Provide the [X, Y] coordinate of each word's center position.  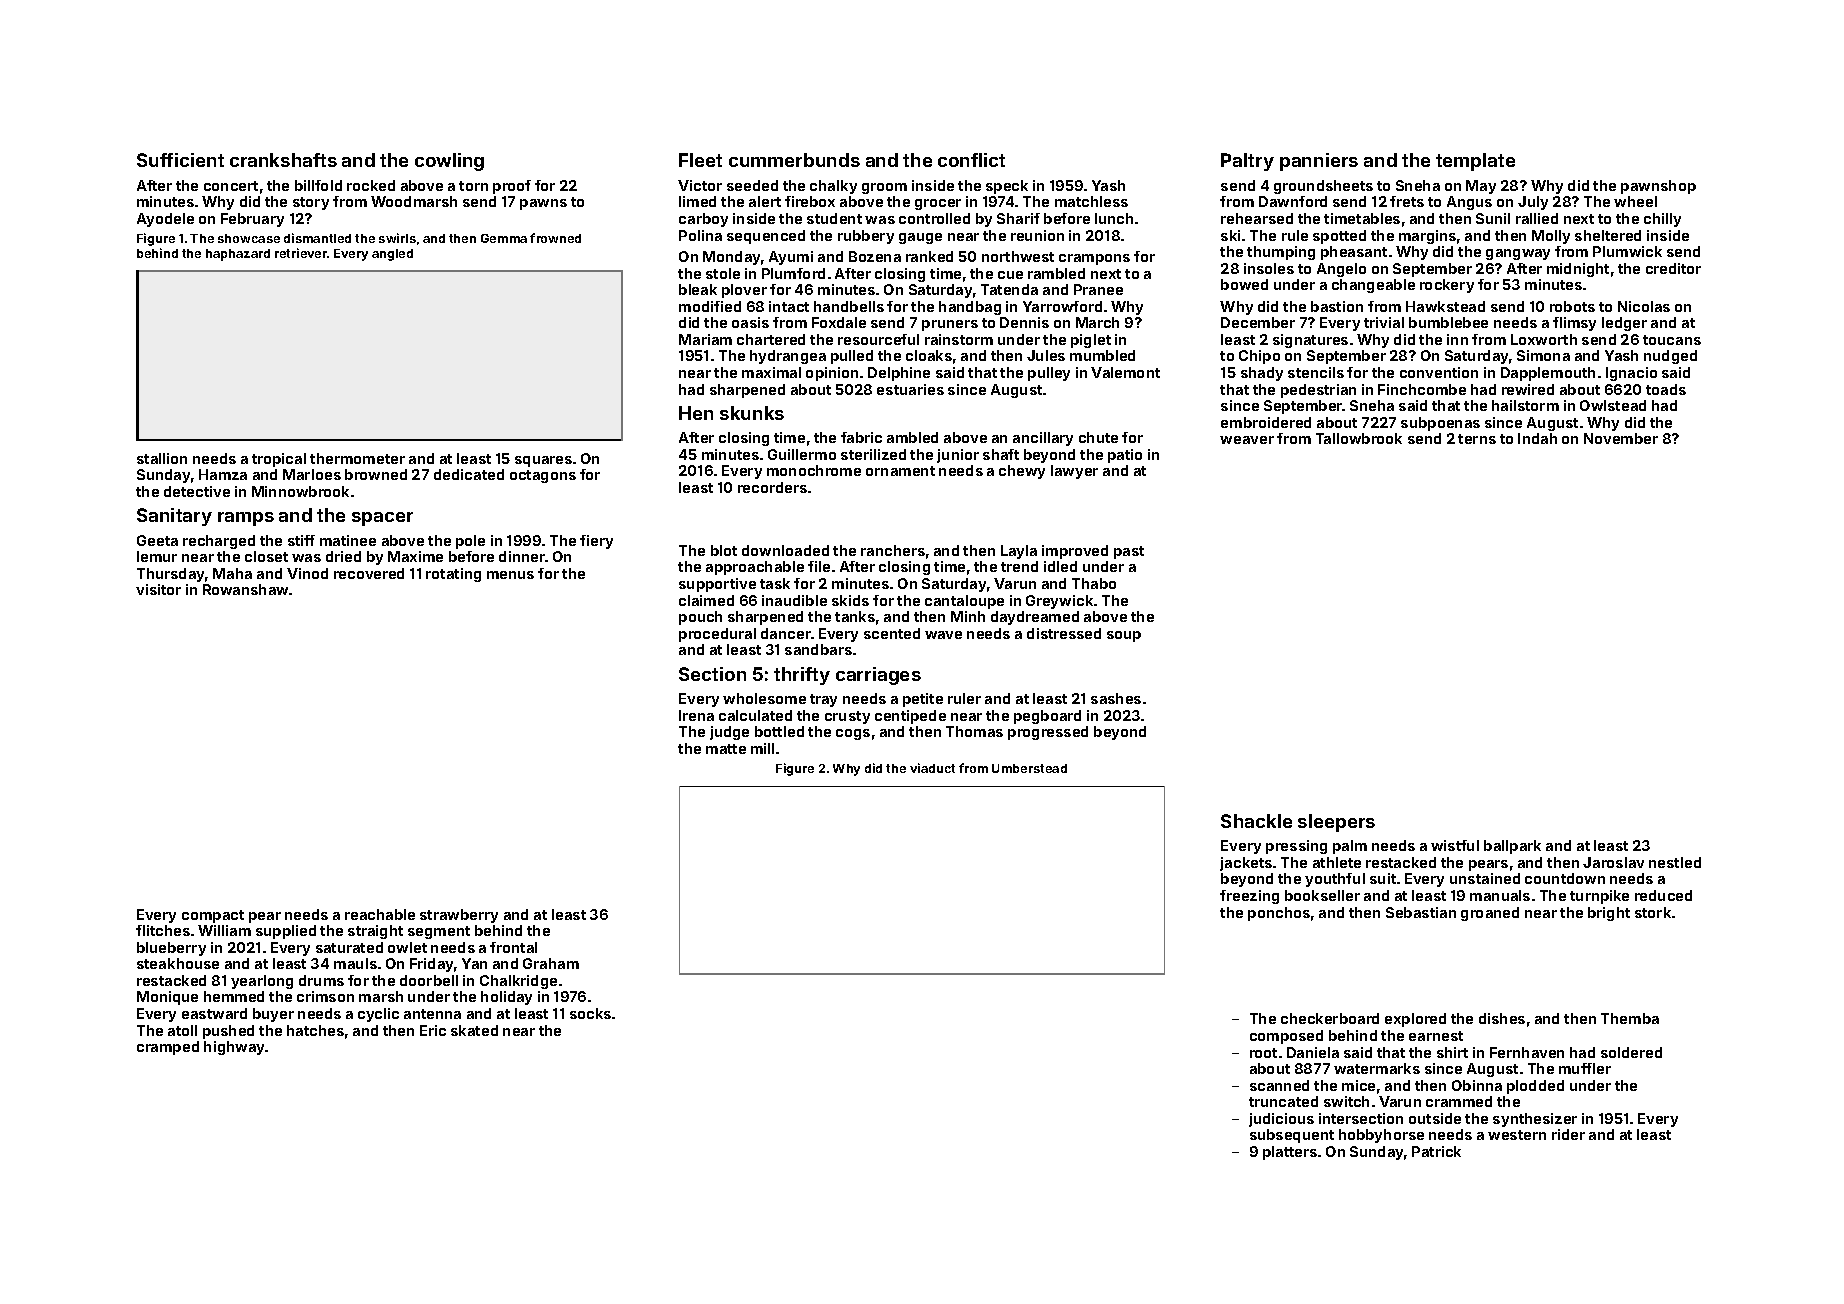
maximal [771, 372]
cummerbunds [794, 160]
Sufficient [180, 160]
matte [726, 749]
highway [235, 1048]
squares [543, 461]
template [1475, 162]
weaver [1247, 440]
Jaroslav [1613, 862]
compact [213, 916]
